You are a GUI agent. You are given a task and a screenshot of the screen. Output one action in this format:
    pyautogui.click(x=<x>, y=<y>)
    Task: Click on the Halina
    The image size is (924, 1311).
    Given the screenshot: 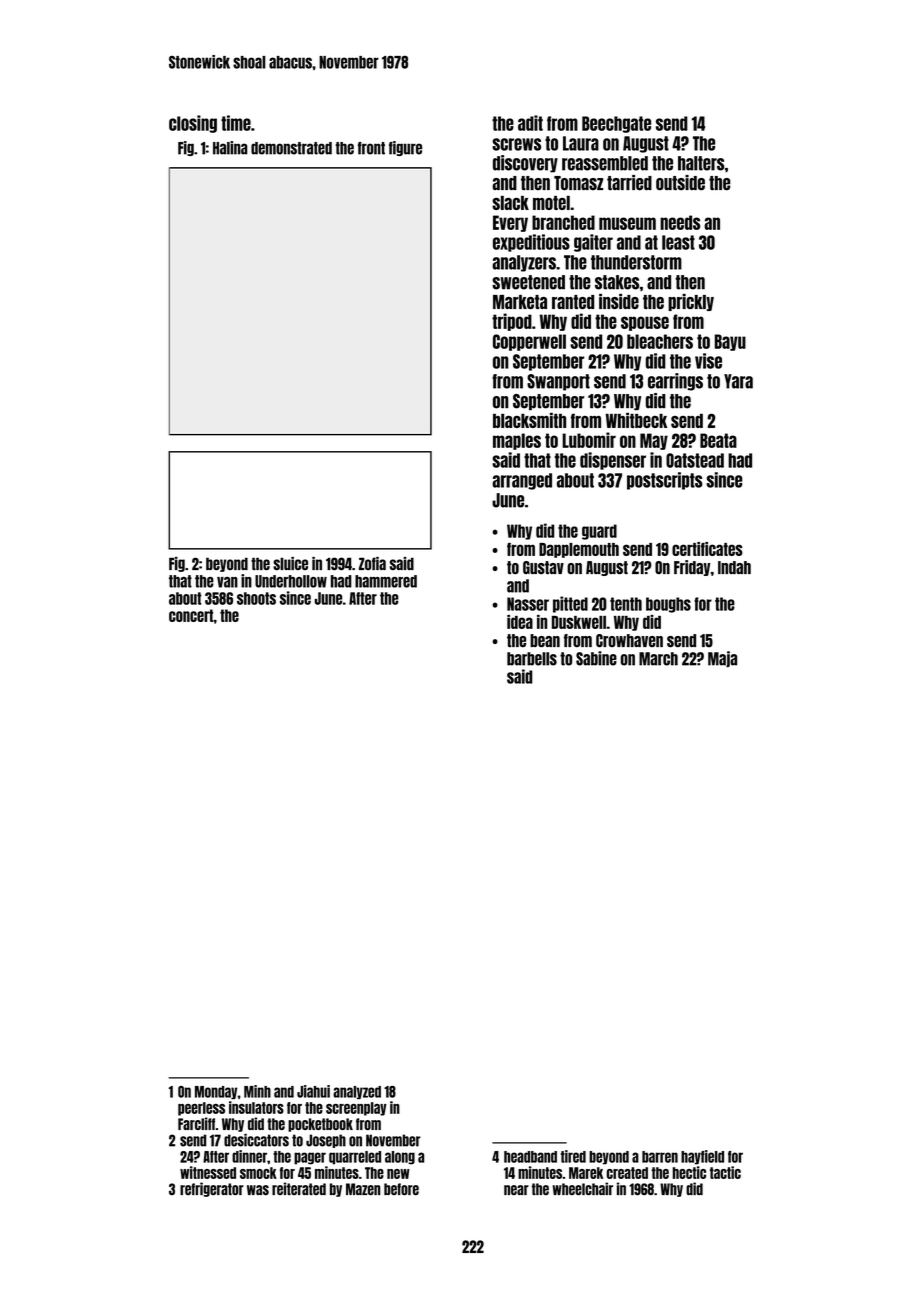 What is the action you would take?
    pyautogui.click(x=230, y=148)
